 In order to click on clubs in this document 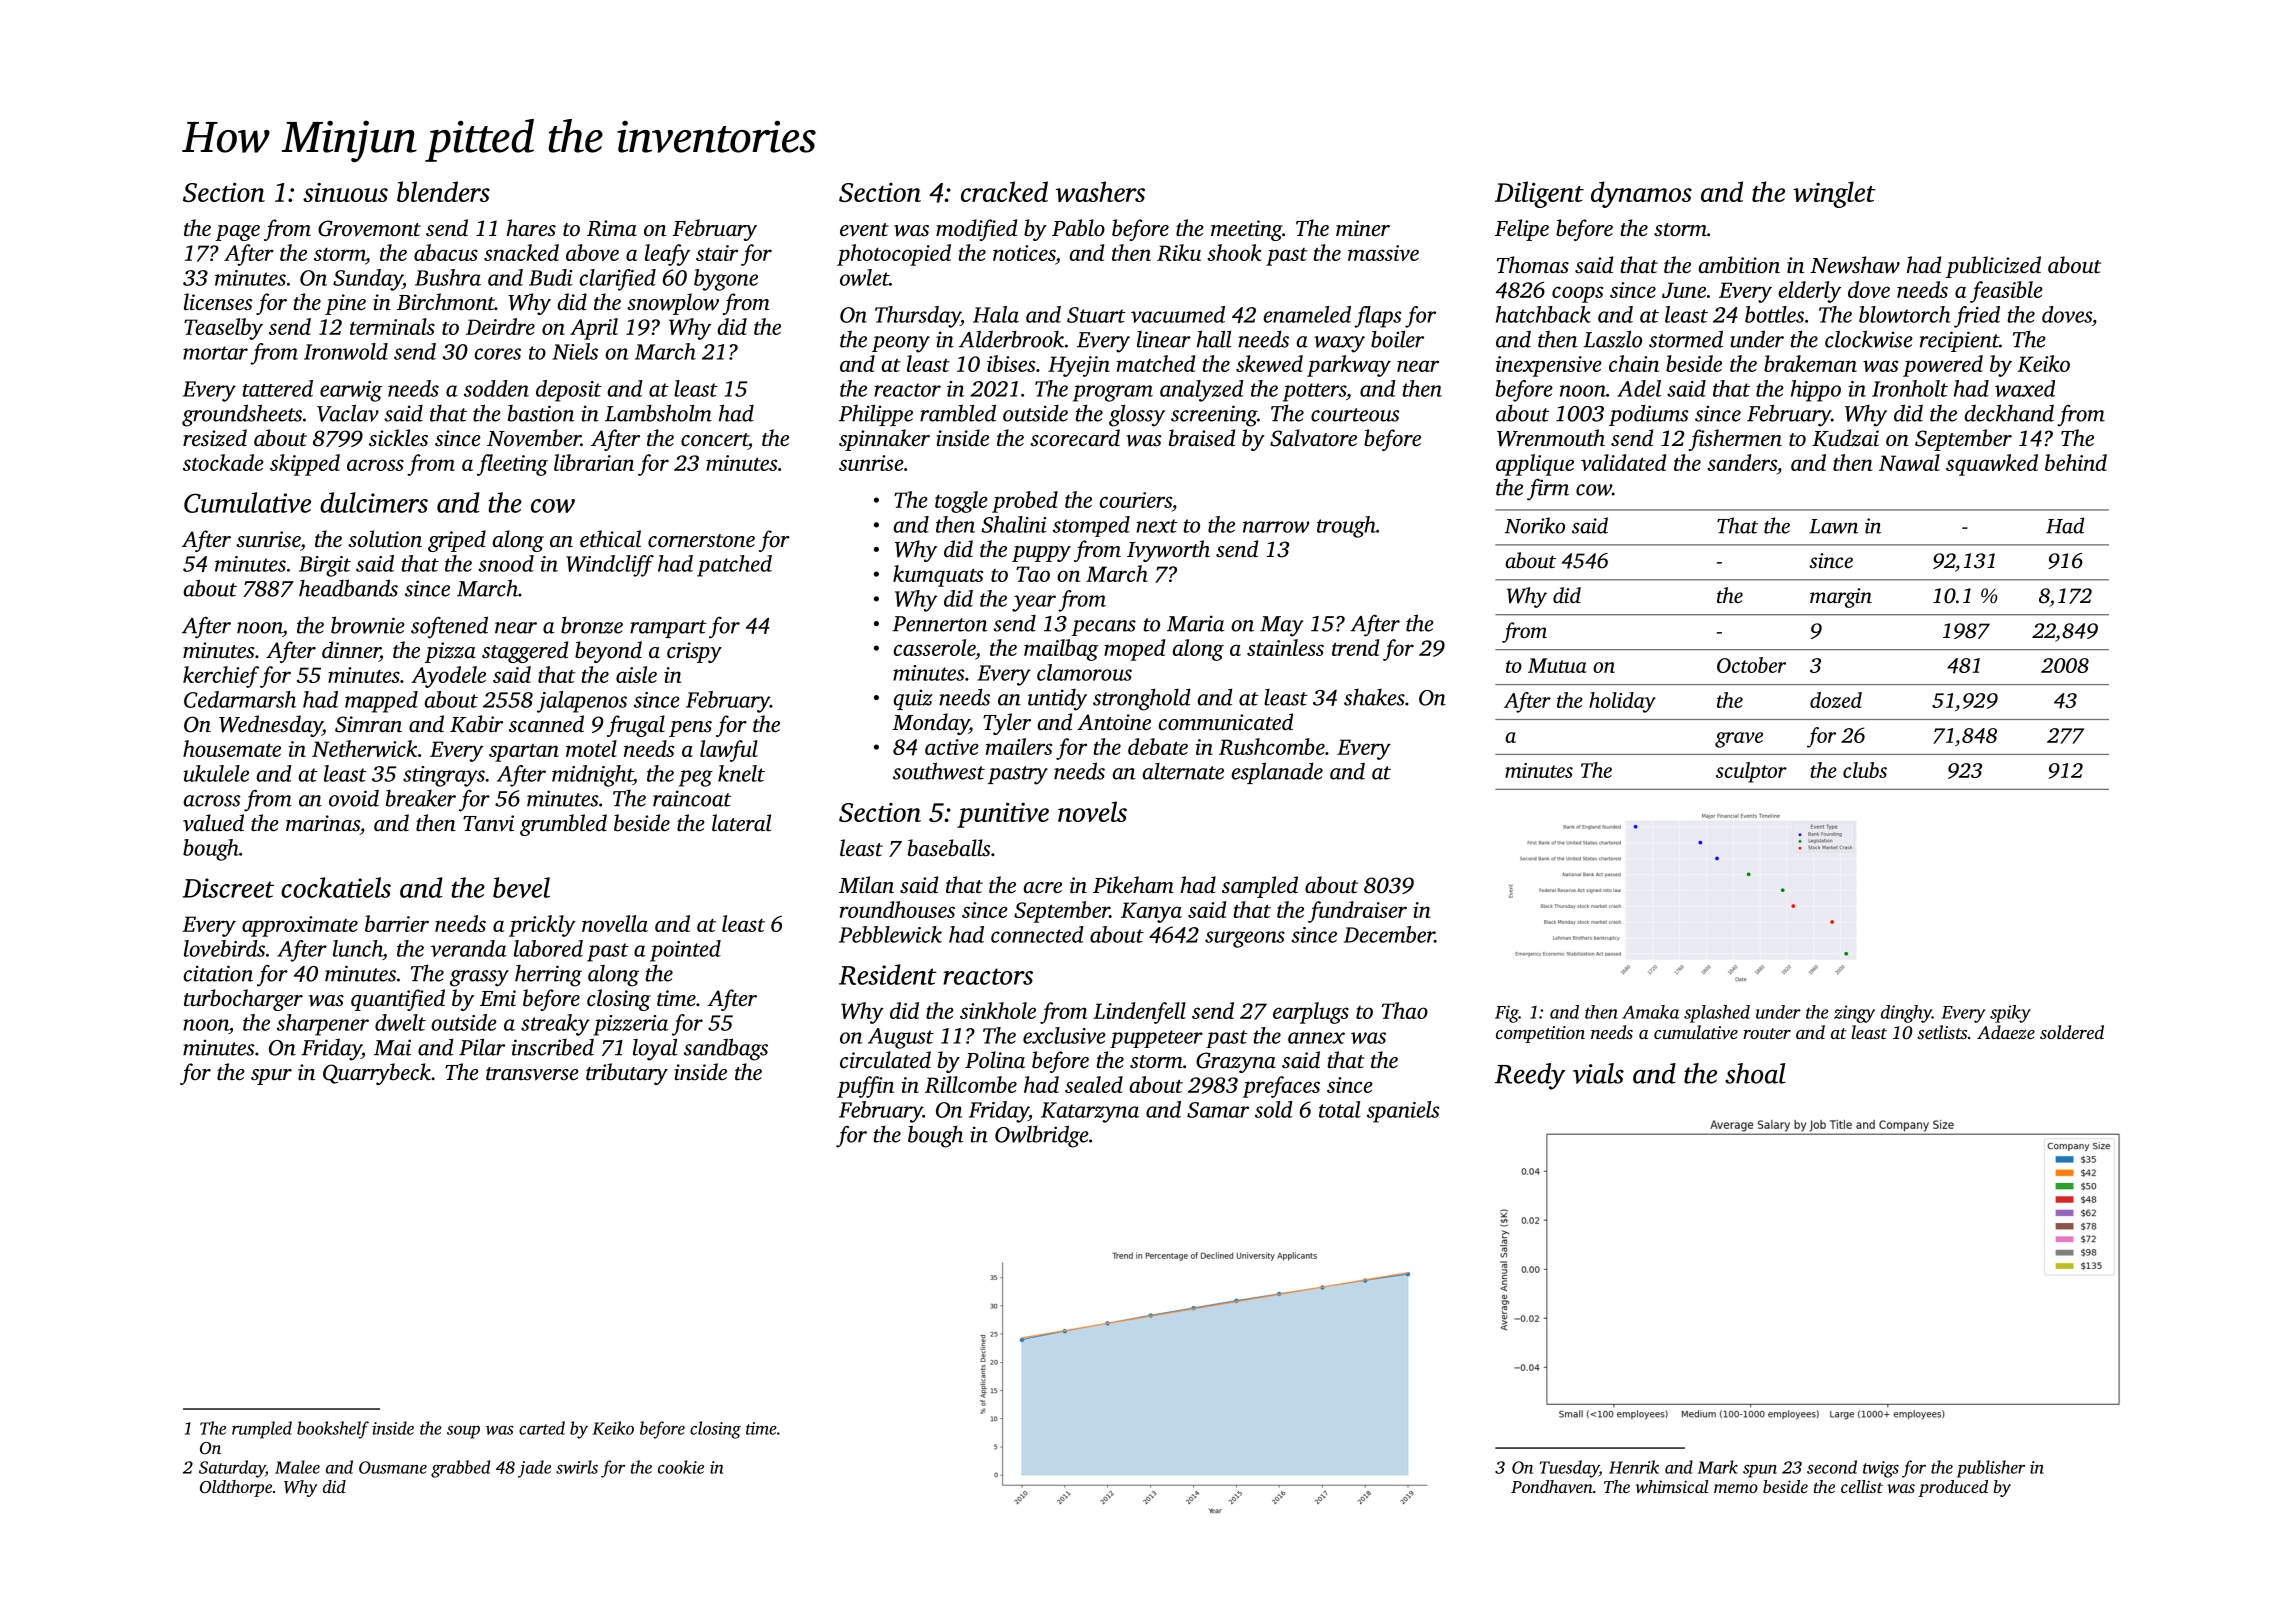, I will do `click(1865, 770)`.
